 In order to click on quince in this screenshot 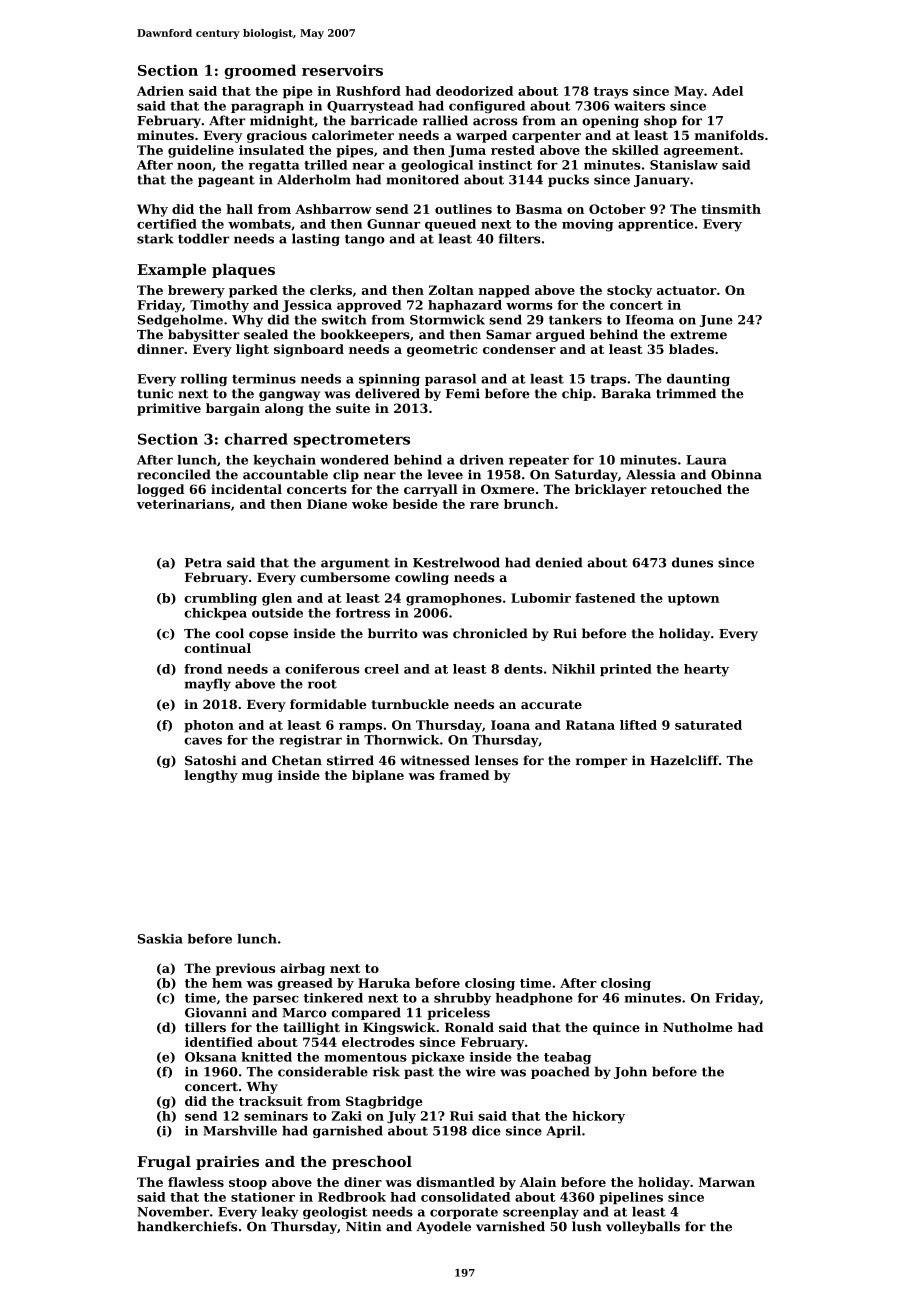, I will do `click(616, 1028)`.
